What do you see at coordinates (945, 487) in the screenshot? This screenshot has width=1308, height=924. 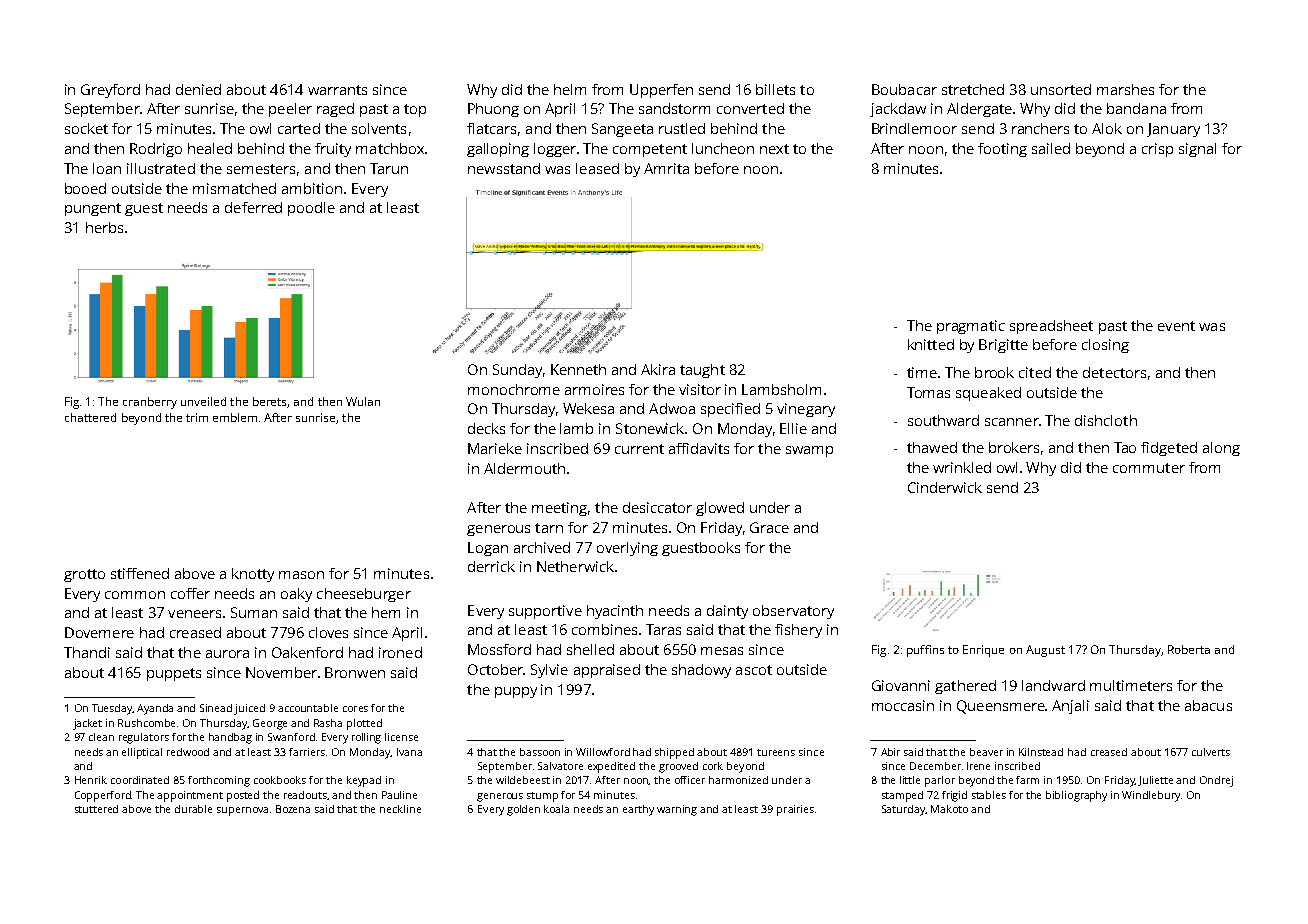 I see `Cinderwick` at bounding box center [945, 487].
